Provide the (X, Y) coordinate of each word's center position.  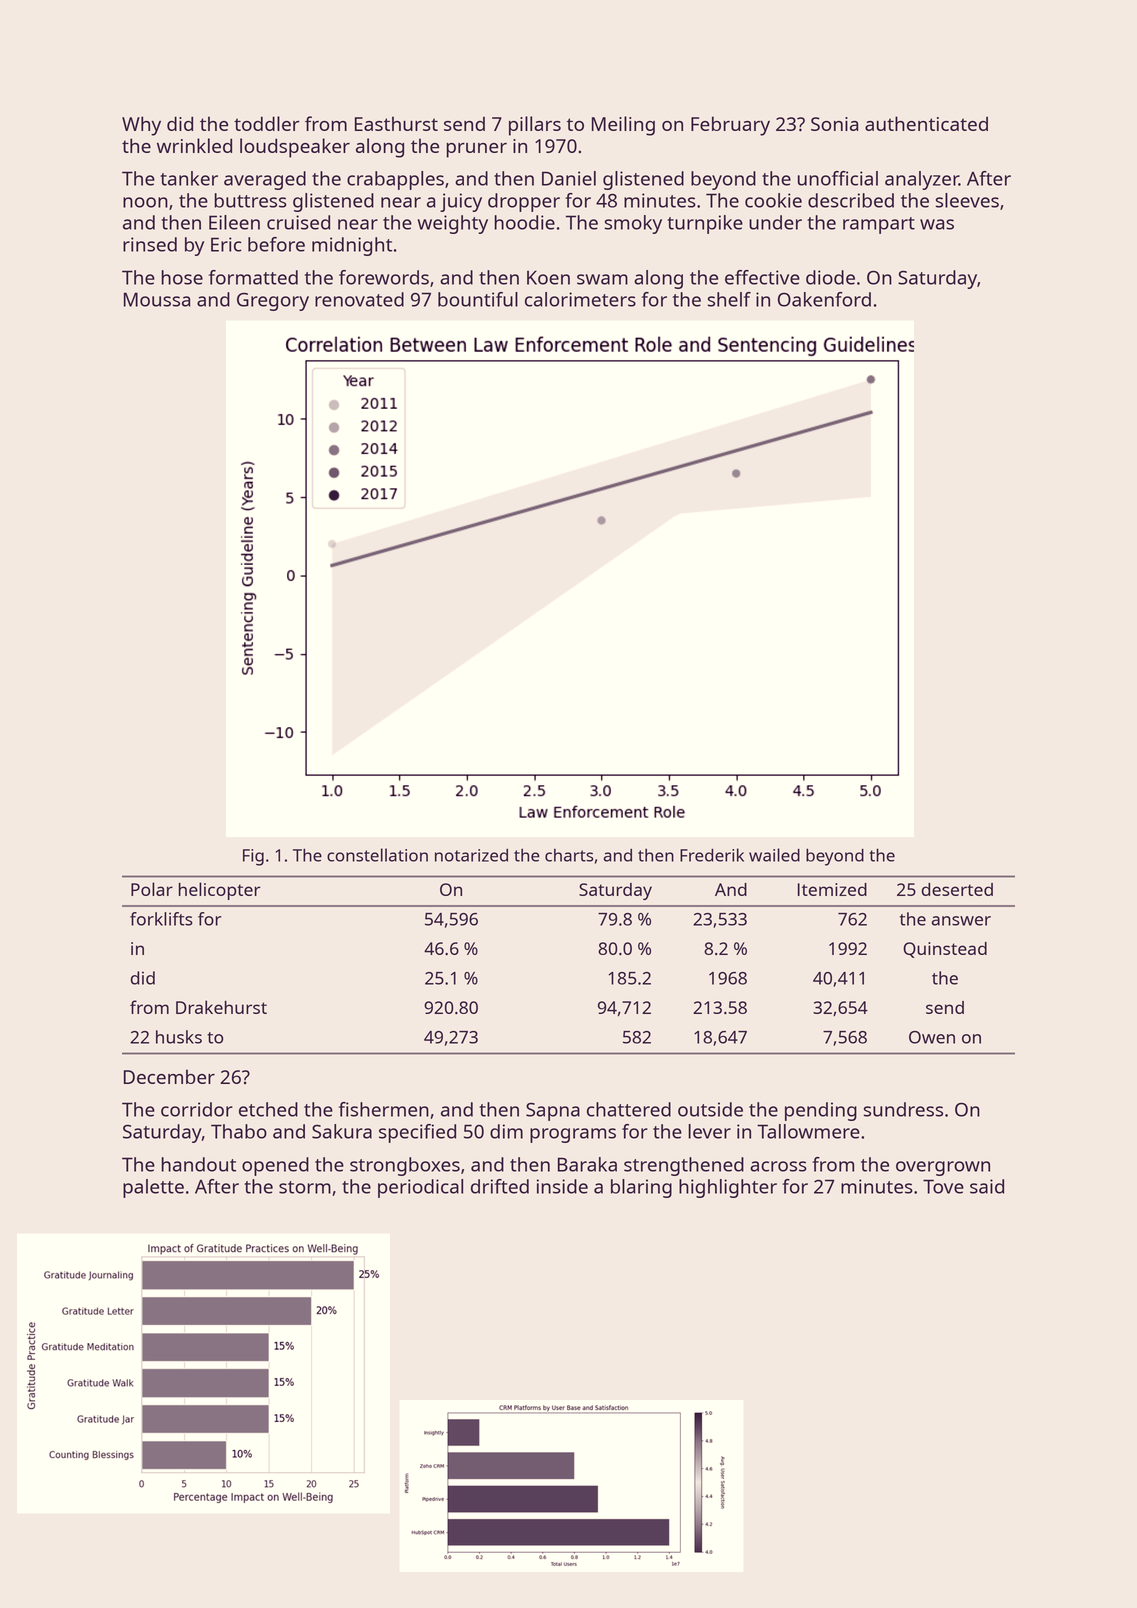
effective (762, 277)
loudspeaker (295, 148)
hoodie (524, 222)
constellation (377, 855)
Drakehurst (221, 1007)
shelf (729, 299)
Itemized (832, 889)
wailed (774, 855)
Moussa (157, 299)
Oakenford (824, 299)
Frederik (712, 855)
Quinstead (945, 950)
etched (268, 1109)
